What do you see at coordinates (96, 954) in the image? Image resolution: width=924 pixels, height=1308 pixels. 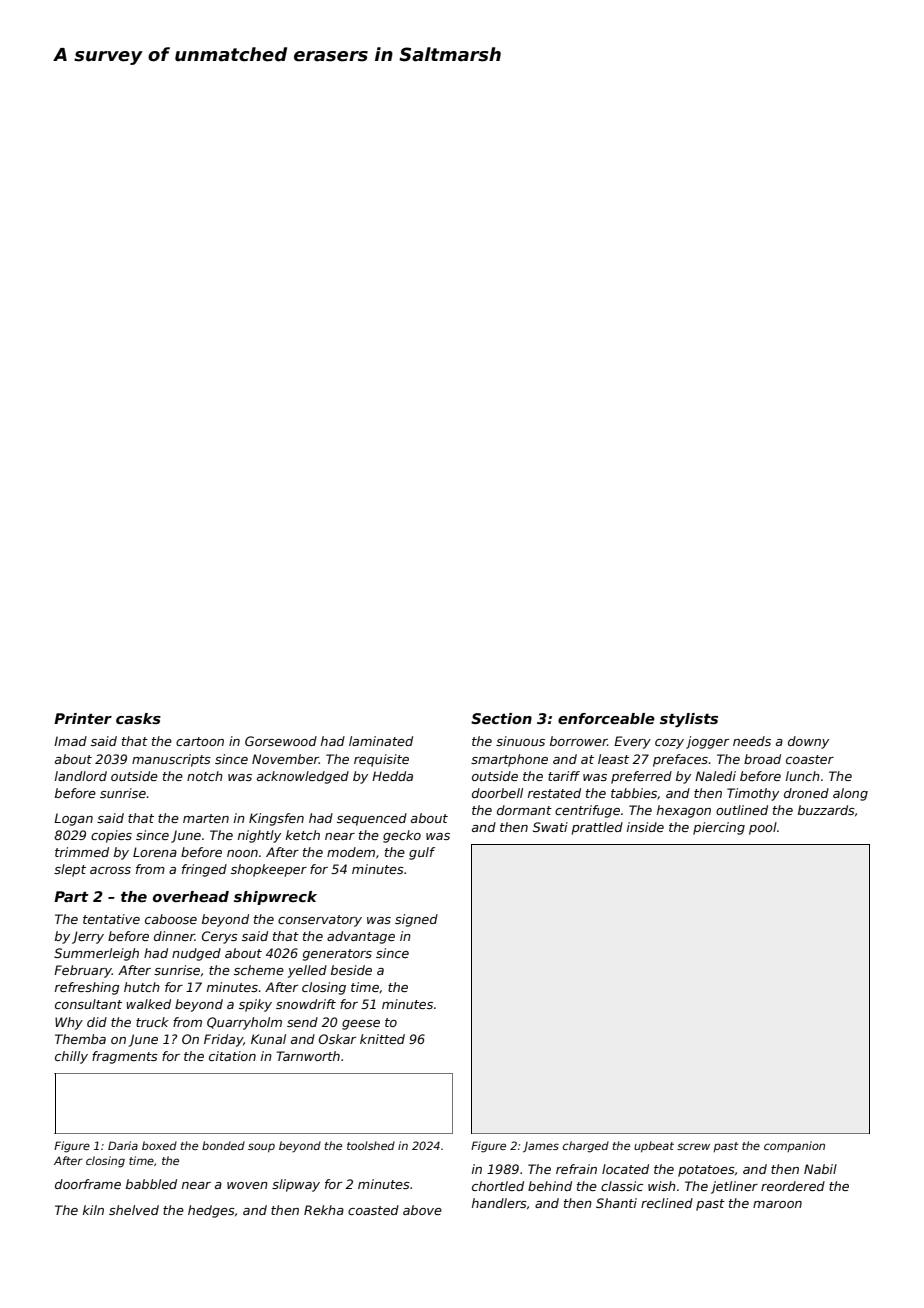 I see `Summerleigh` at bounding box center [96, 954].
